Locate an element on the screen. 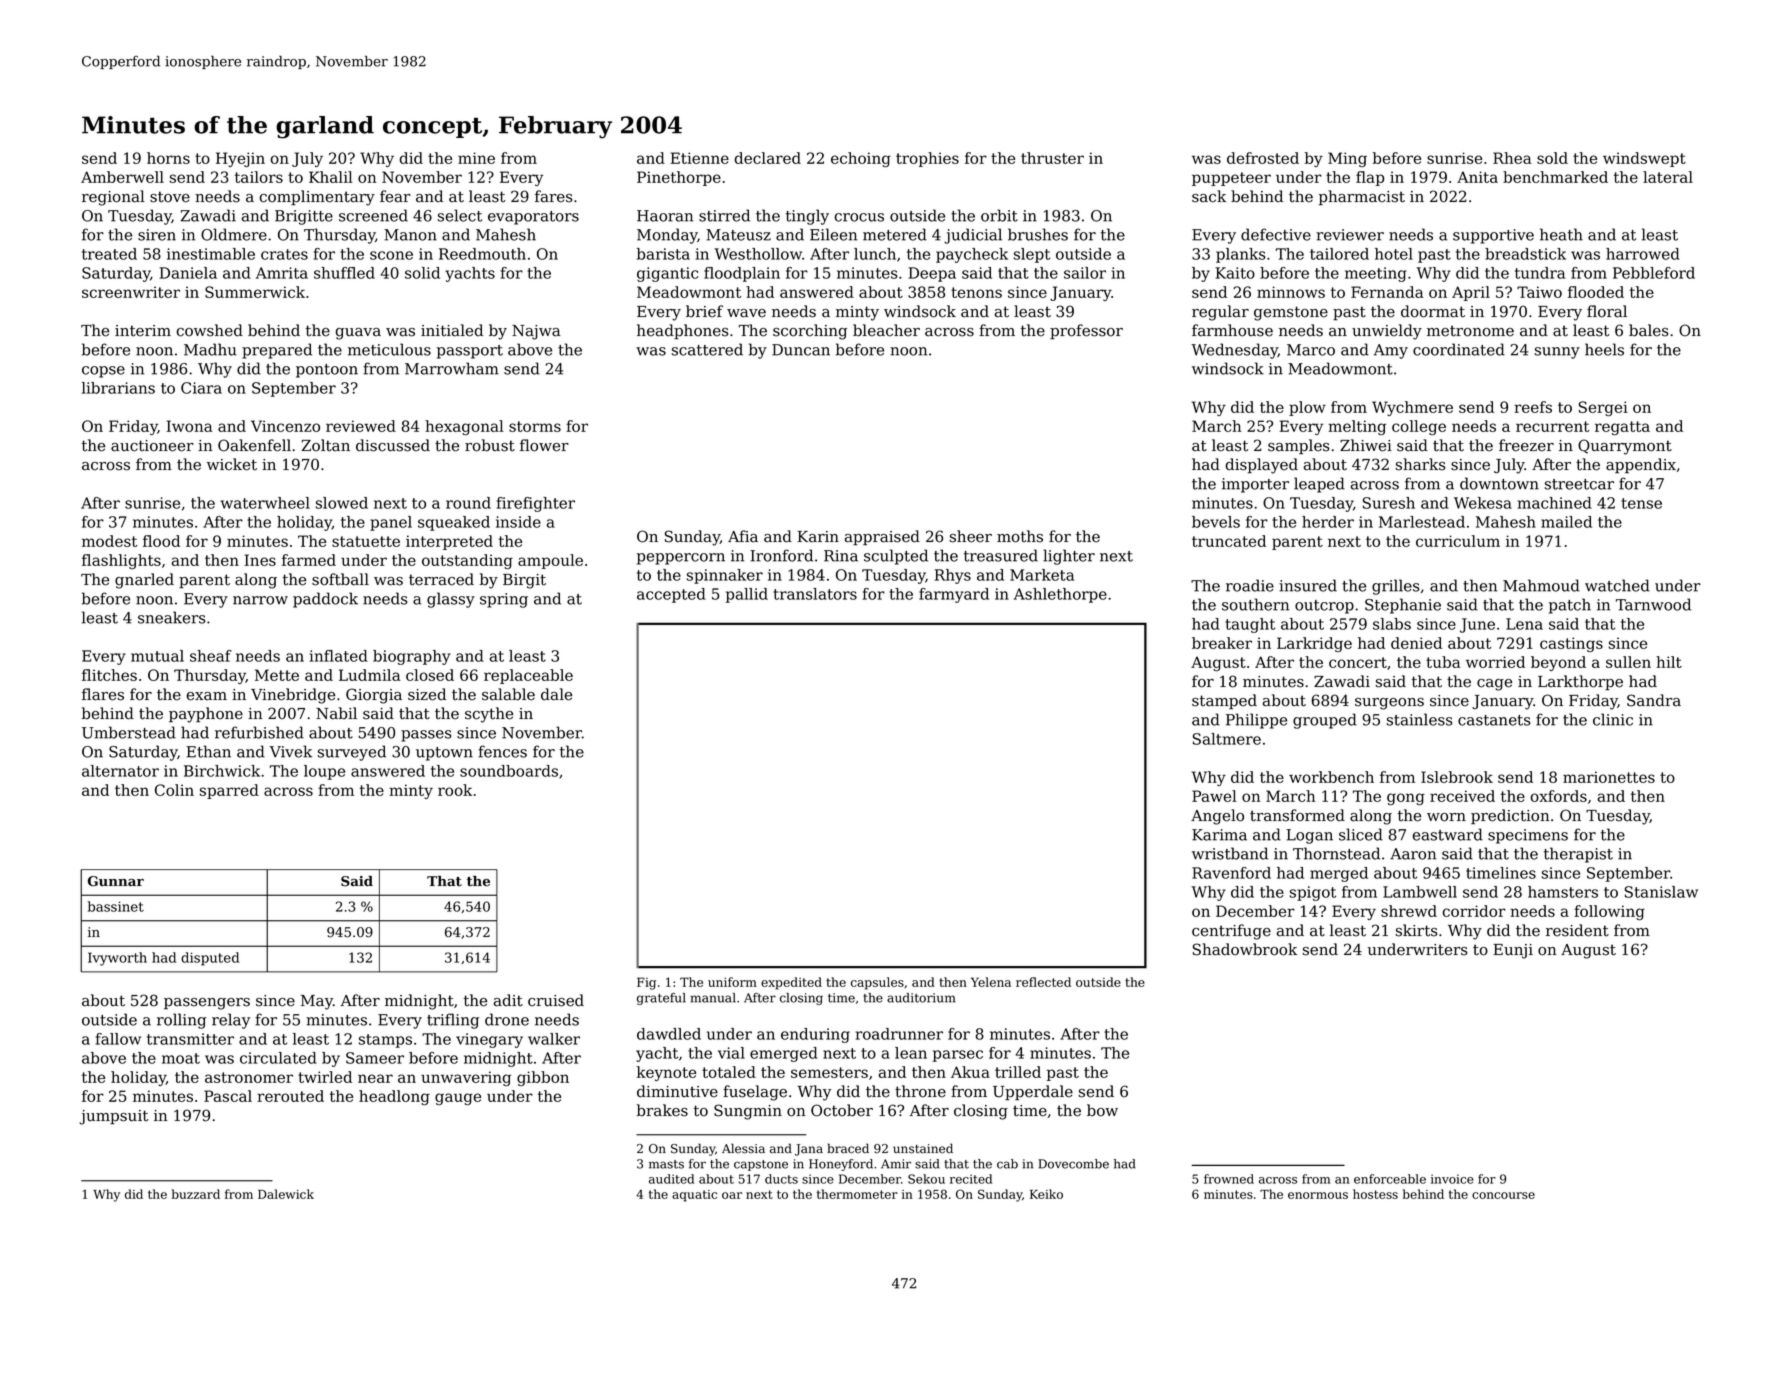 The height and width of the screenshot is (1378, 1783). siren is located at coordinates (157, 235).
